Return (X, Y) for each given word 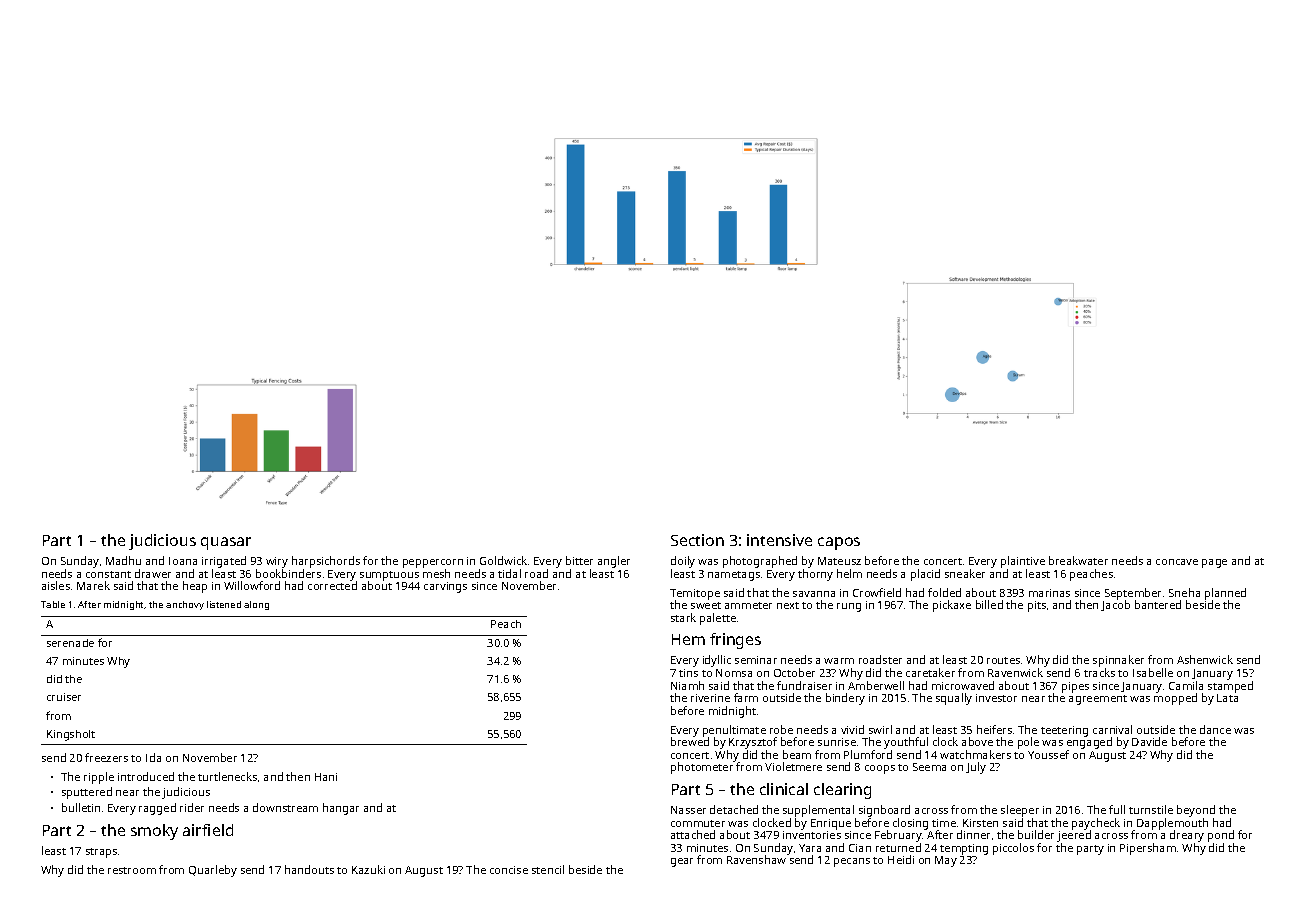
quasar (226, 543)
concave (1177, 562)
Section (697, 540)
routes (1003, 660)
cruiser (64, 697)
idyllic (717, 661)
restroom (132, 870)
